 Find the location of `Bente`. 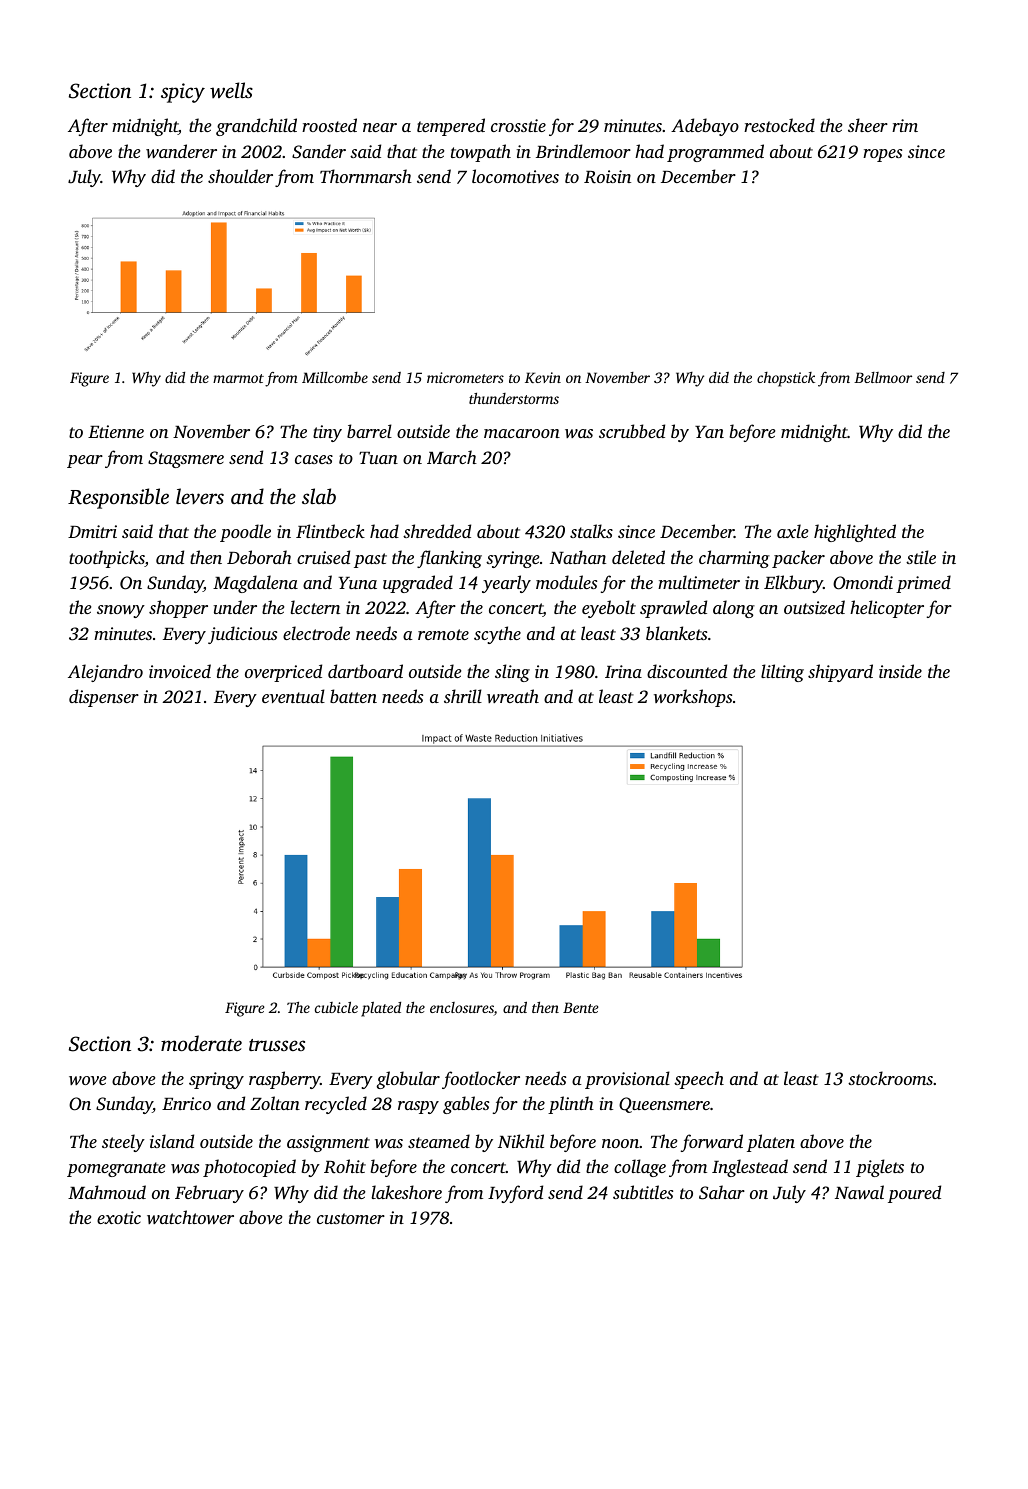

Bente is located at coordinates (580, 1007).
